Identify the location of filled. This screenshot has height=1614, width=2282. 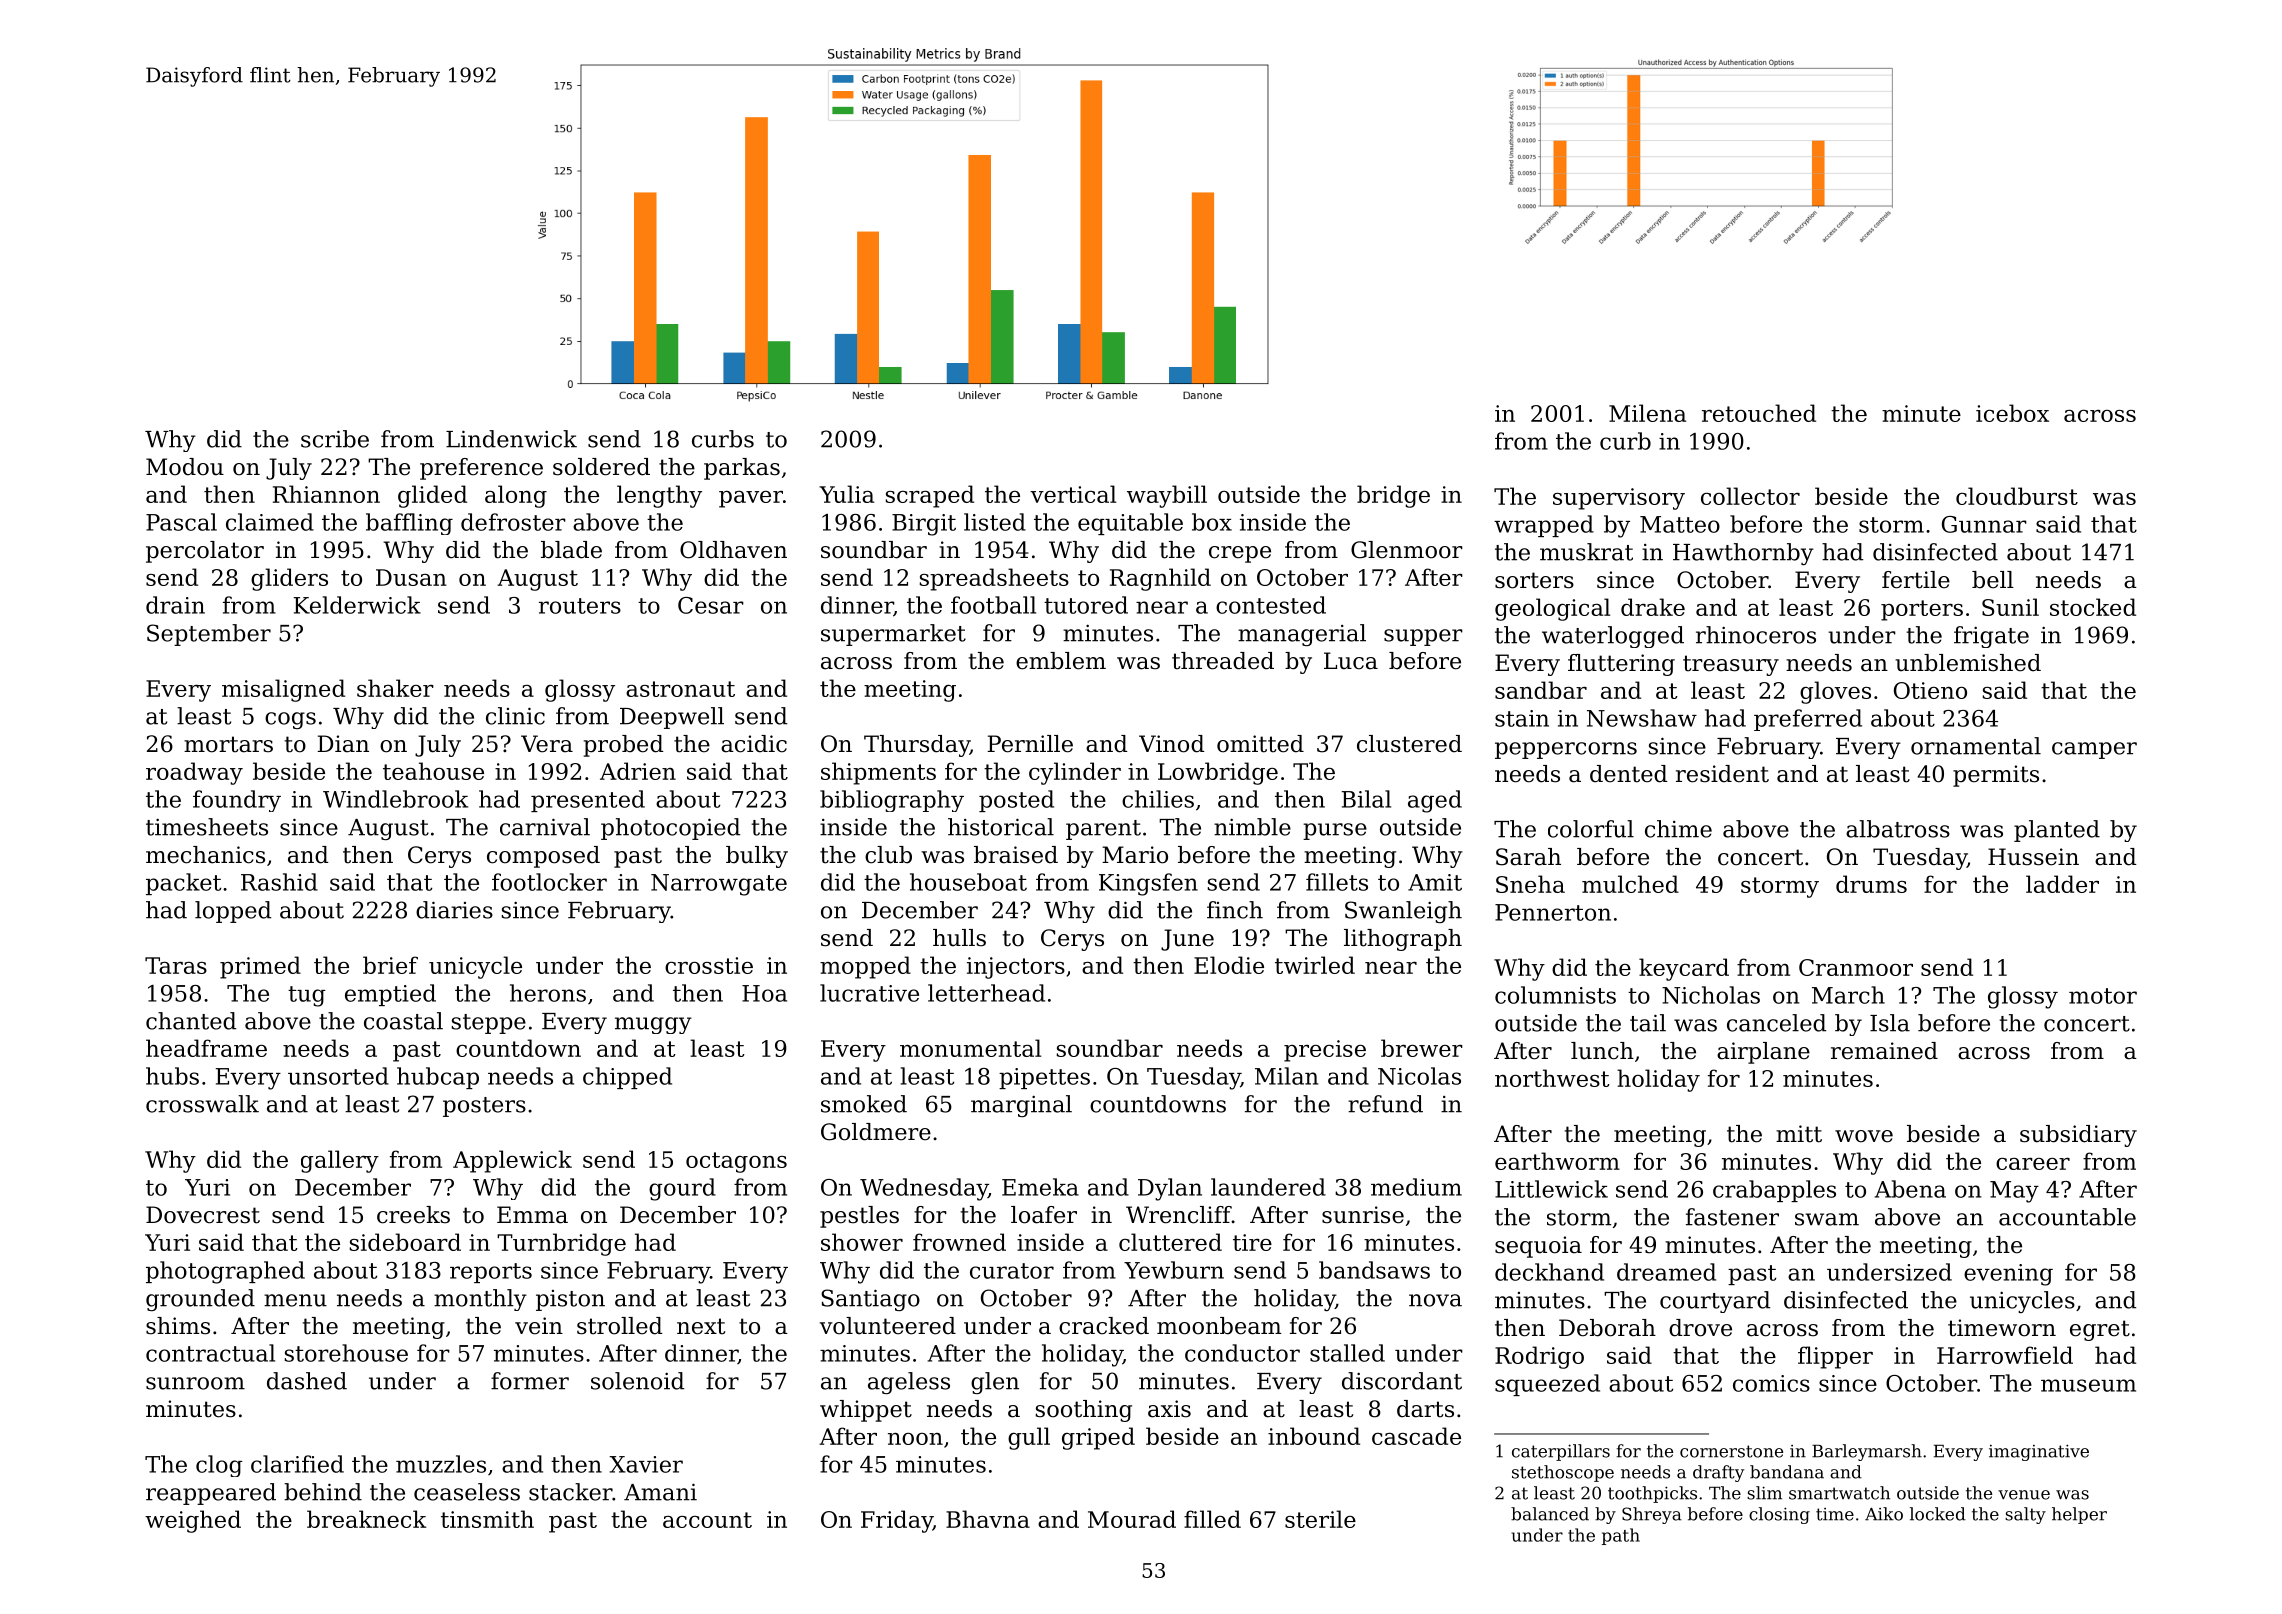
(1212, 1519).
